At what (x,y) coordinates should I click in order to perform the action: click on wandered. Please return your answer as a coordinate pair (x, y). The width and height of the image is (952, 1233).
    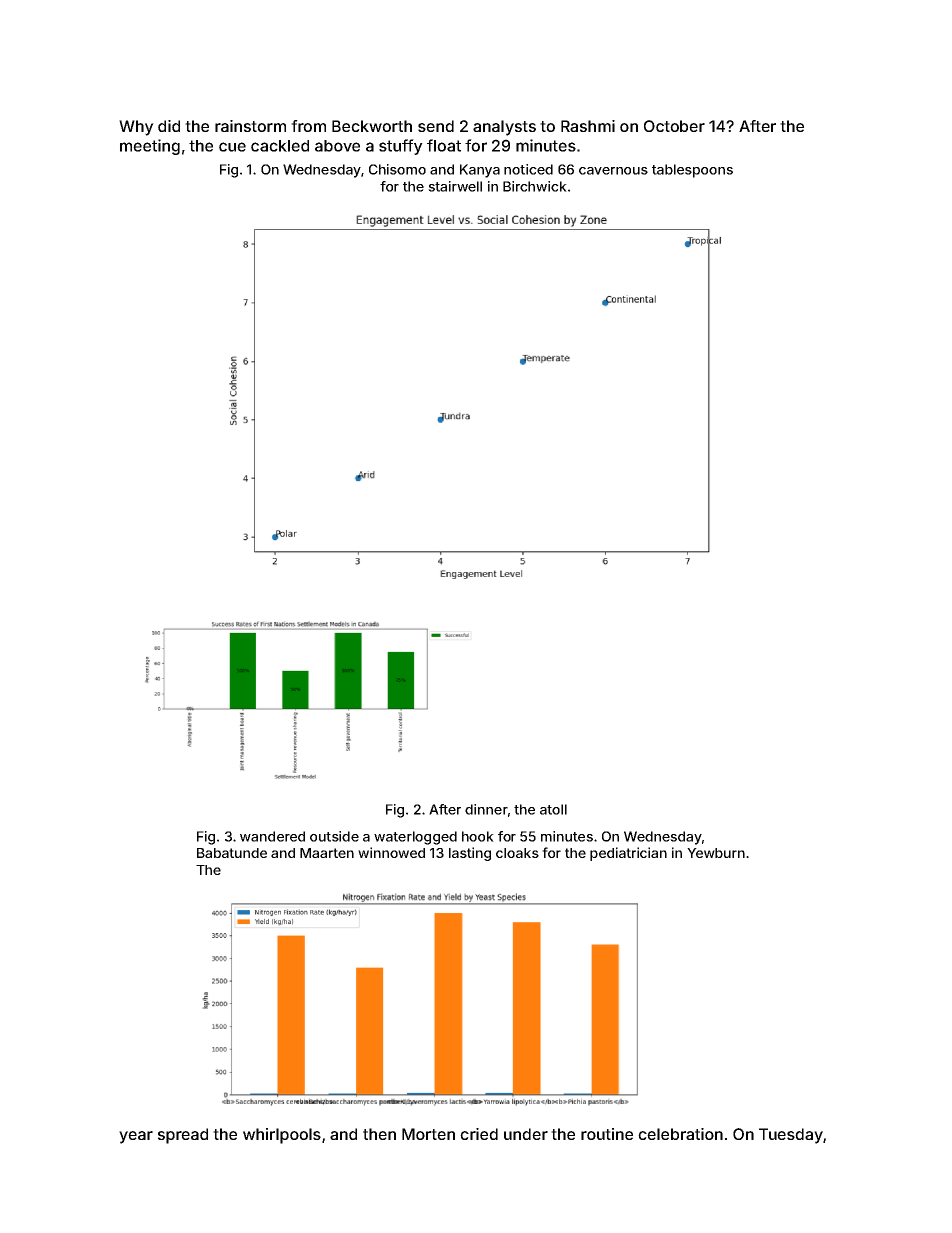
    Looking at the image, I should click on (272, 836).
